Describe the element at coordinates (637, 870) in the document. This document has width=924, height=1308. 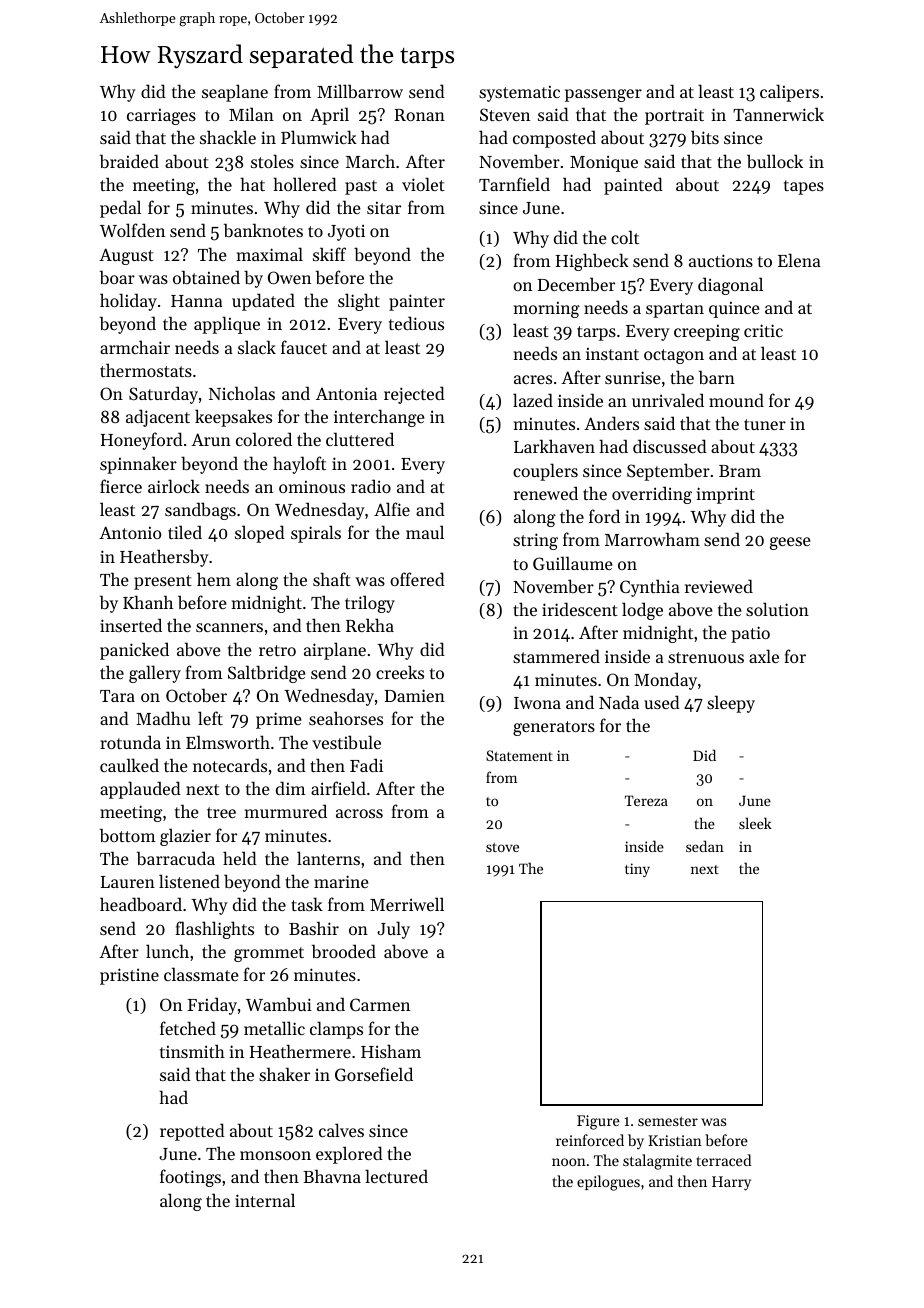
I see `tiny` at that location.
